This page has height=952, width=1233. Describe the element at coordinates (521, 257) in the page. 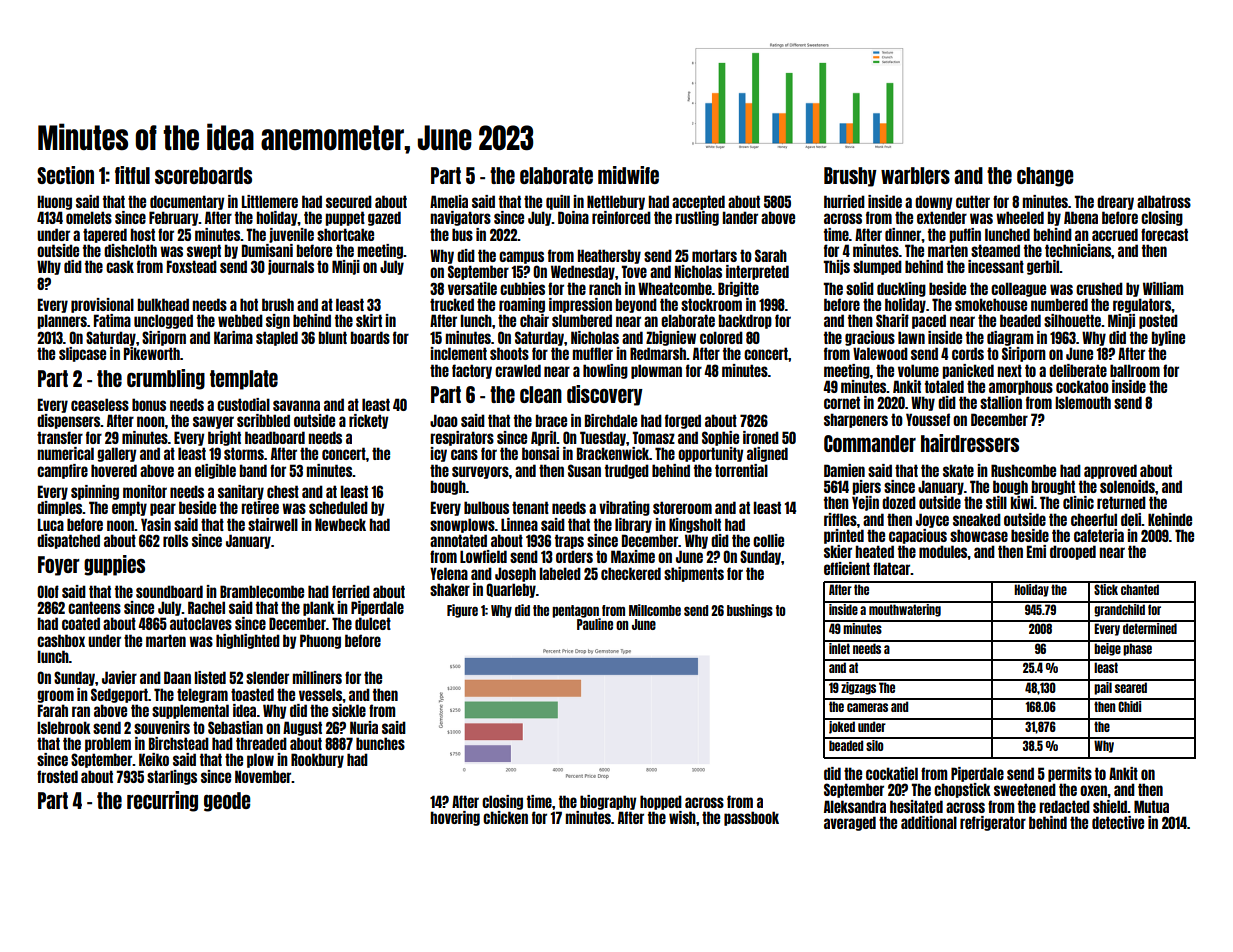

I see `campus` at that location.
